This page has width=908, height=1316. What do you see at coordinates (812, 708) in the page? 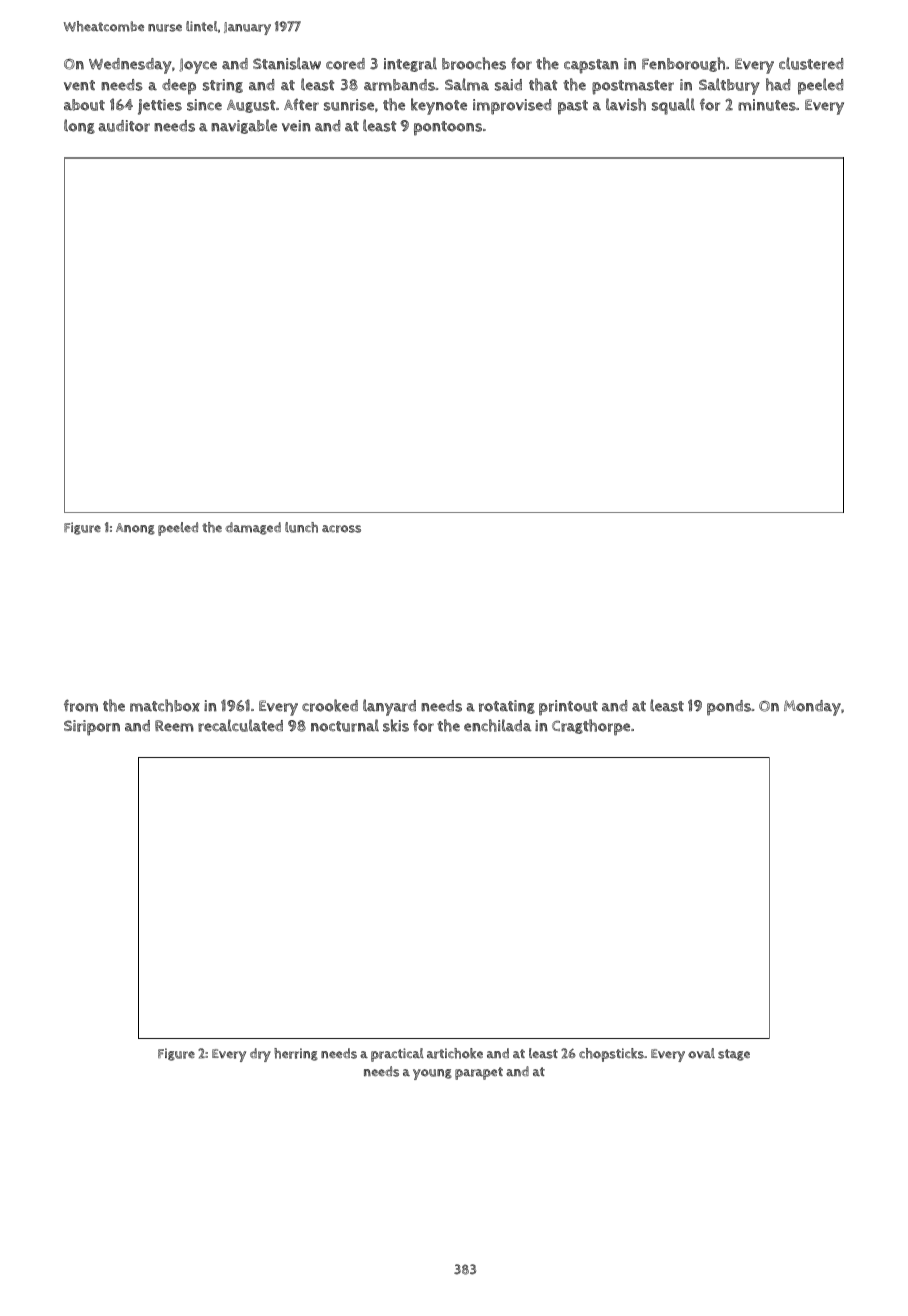
I see `Monday` at bounding box center [812, 708].
